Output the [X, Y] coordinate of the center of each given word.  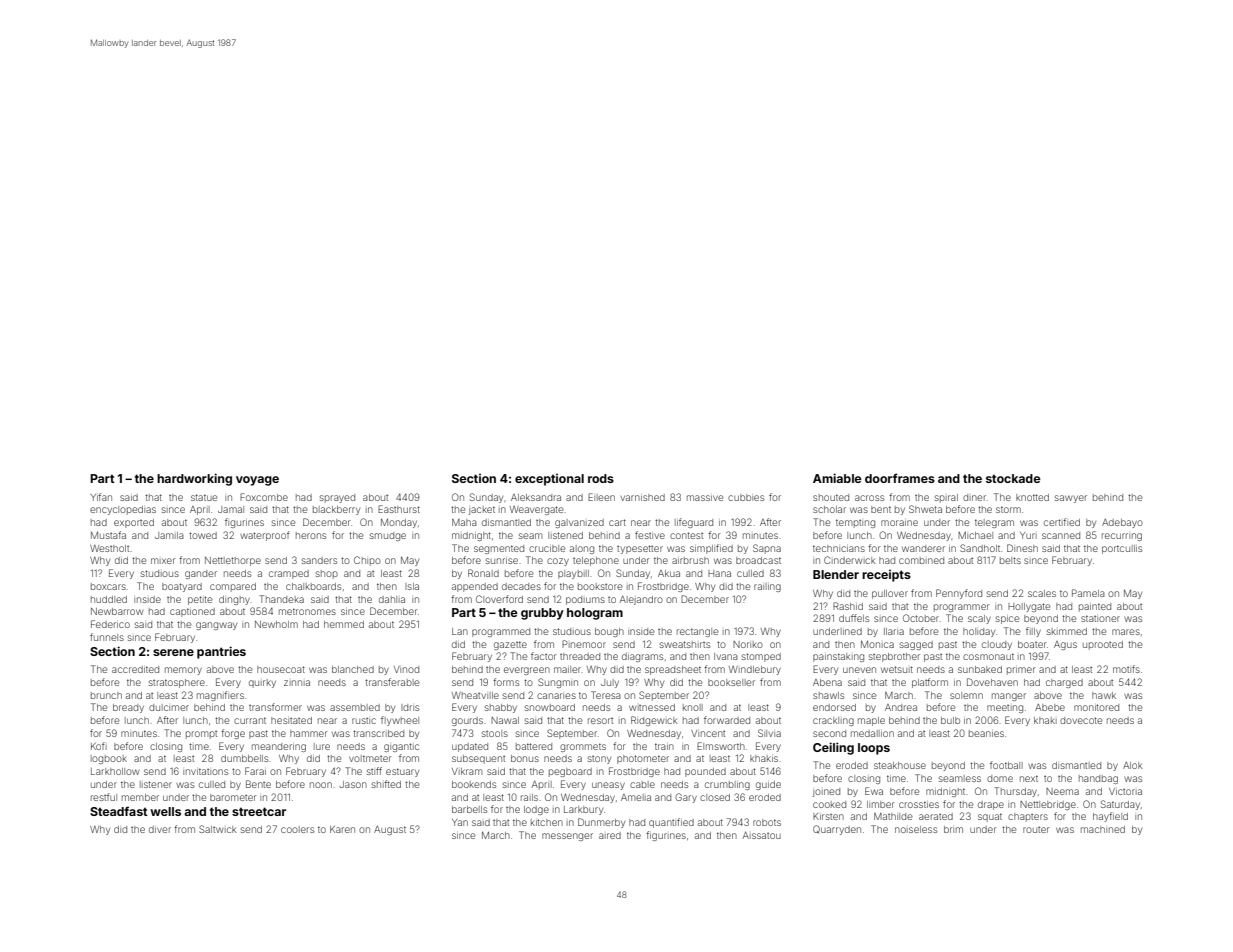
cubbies [746, 497]
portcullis [1122, 549]
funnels [107, 637]
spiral [946, 498]
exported [134, 523]
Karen [342, 829]
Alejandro [641, 600]
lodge [536, 810]
